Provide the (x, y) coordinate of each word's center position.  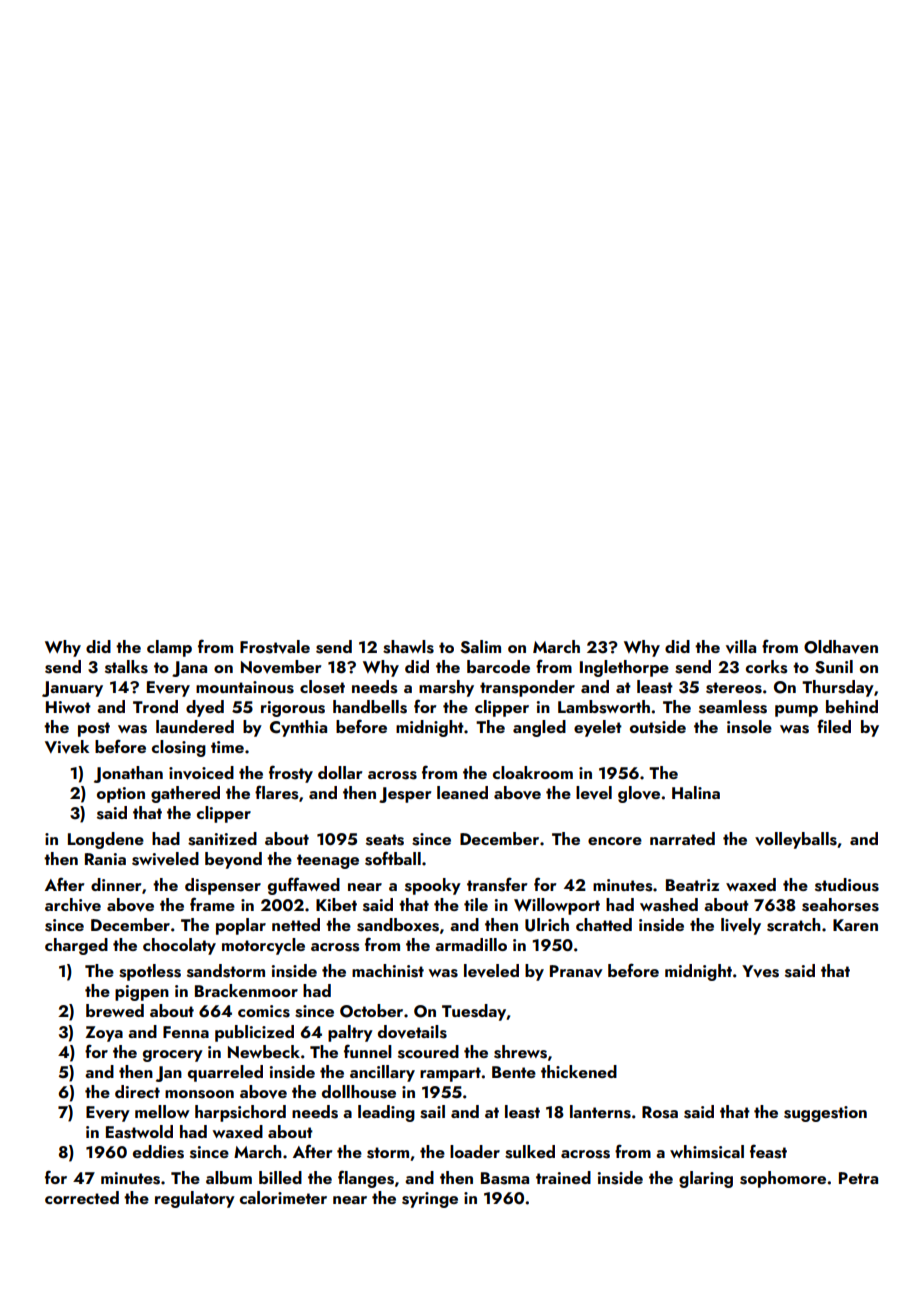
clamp (169, 648)
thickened (579, 1071)
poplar (241, 926)
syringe (430, 1200)
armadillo (471, 944)
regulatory (195, 1199)
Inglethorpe (624, 668)
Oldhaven (841, 647)
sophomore (783, 1179)
